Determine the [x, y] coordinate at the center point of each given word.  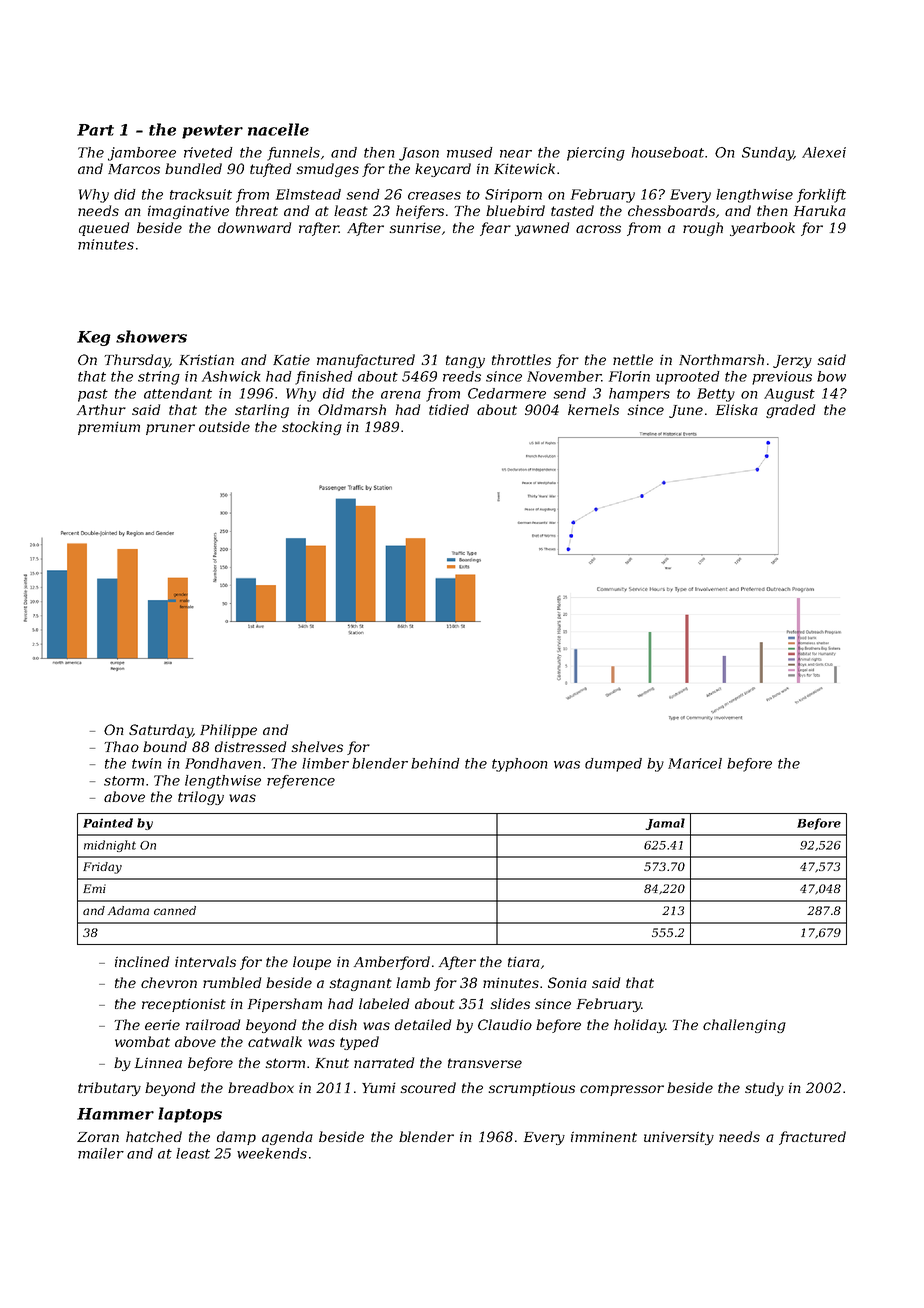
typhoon [520, 765]
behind [435, 763]
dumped [613, 765]
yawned [542, 229]
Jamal [665, 824]
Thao [121, 746]
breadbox [261, 1087]
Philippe [228, 731]
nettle [633, 359]
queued [104, 229]
